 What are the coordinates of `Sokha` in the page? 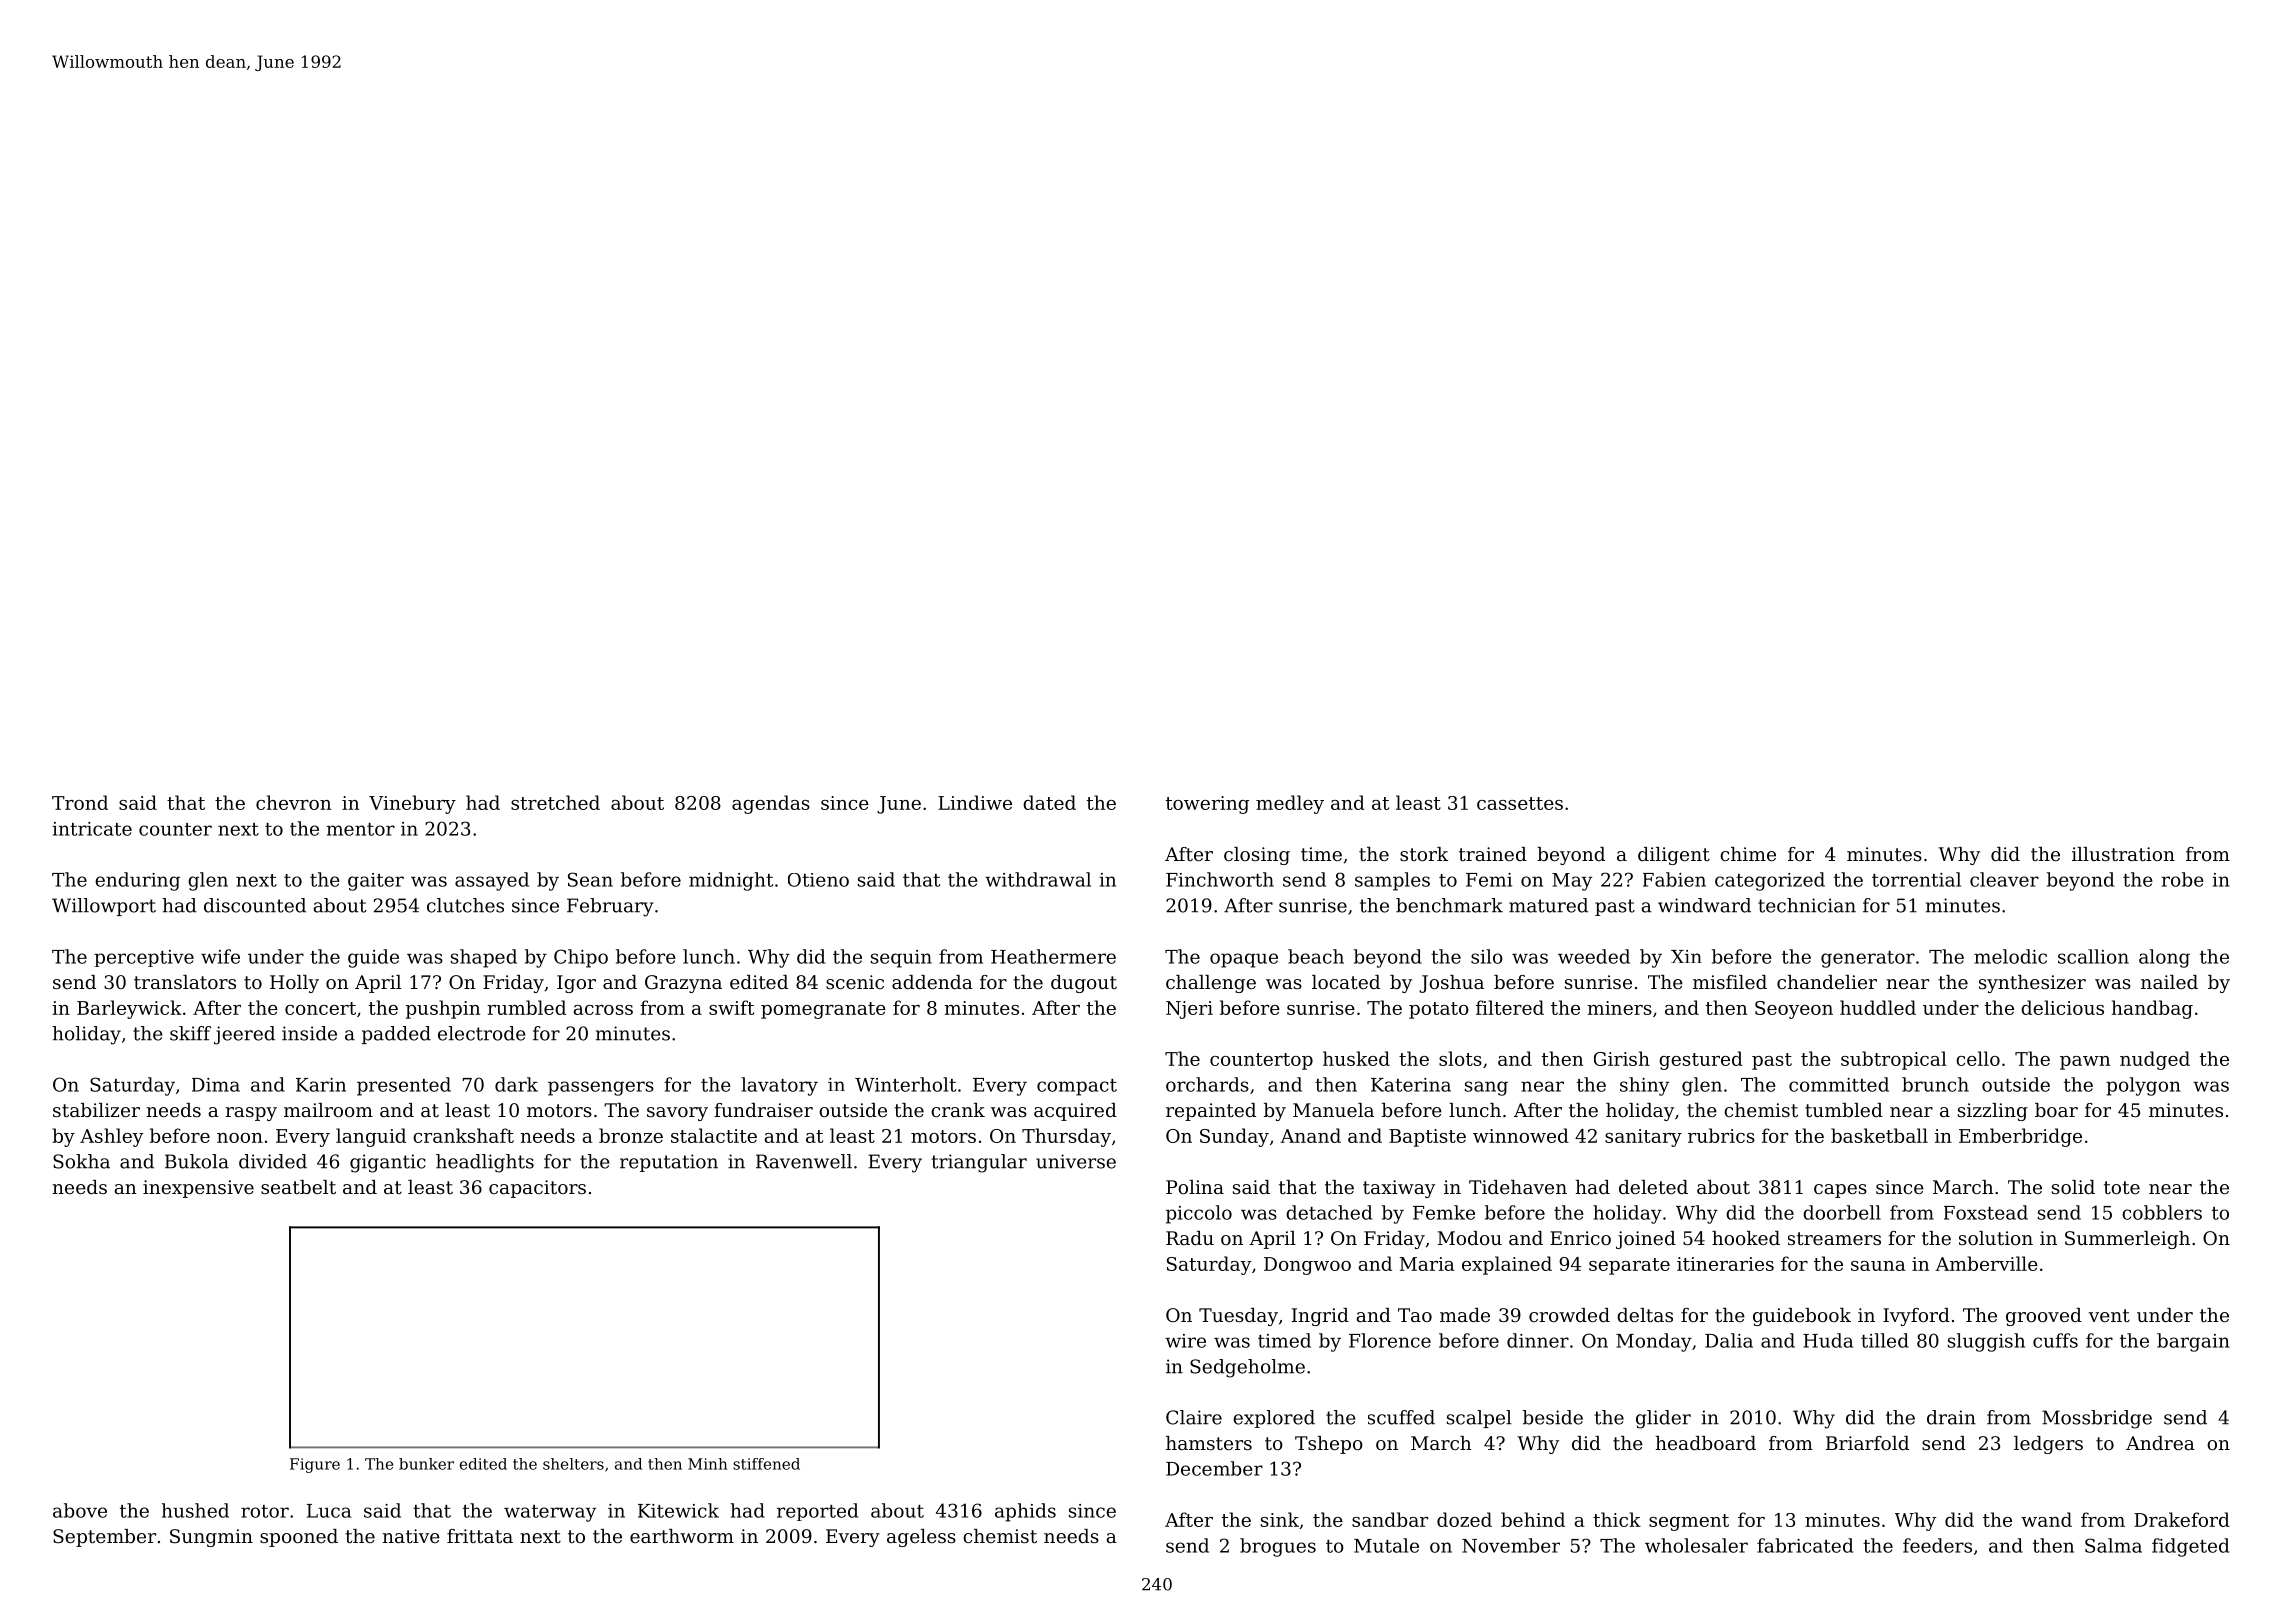 It's located at (81, 1161).
